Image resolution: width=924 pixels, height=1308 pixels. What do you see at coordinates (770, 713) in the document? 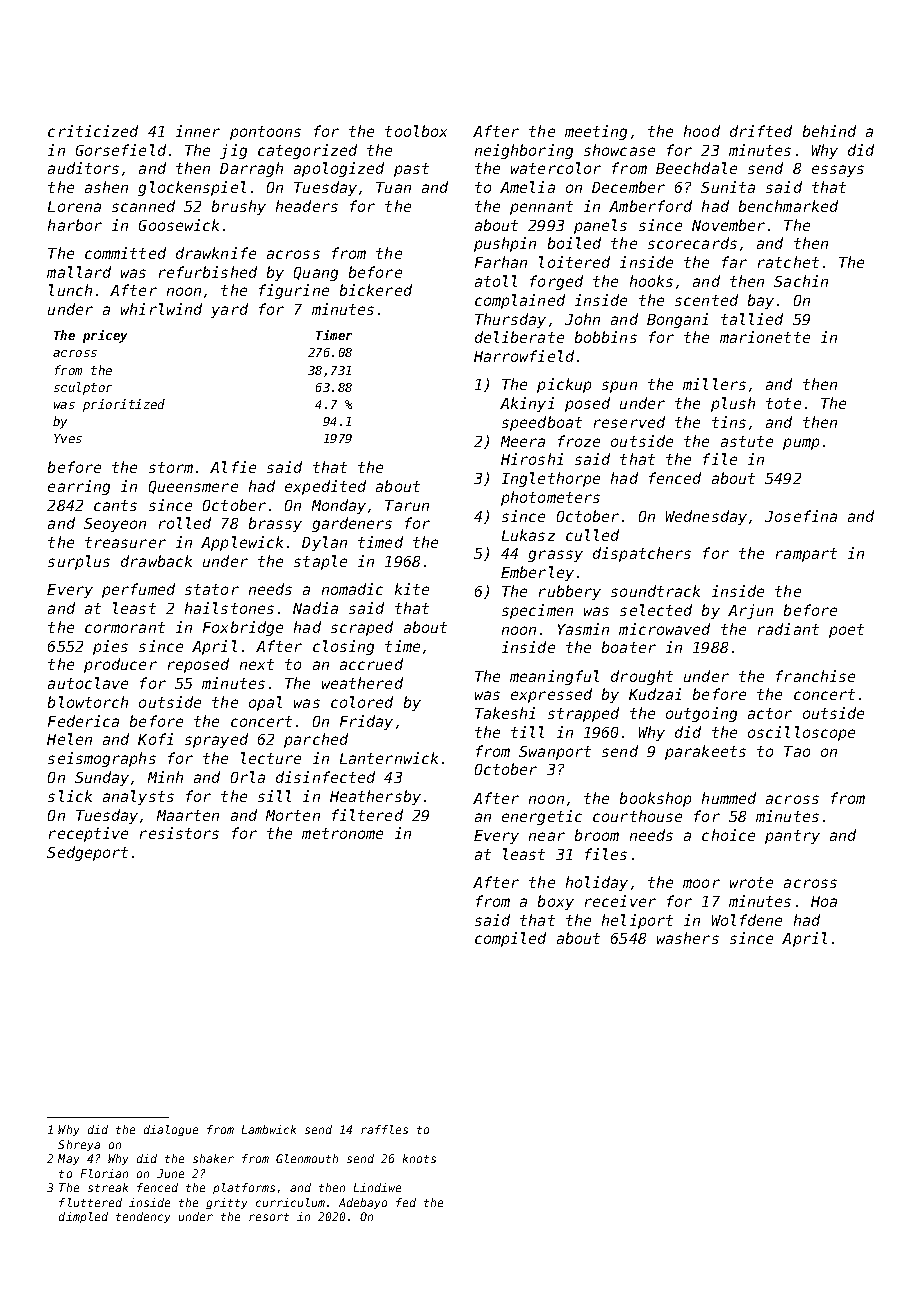
I see `actor` at bounding box center [770, 713].
